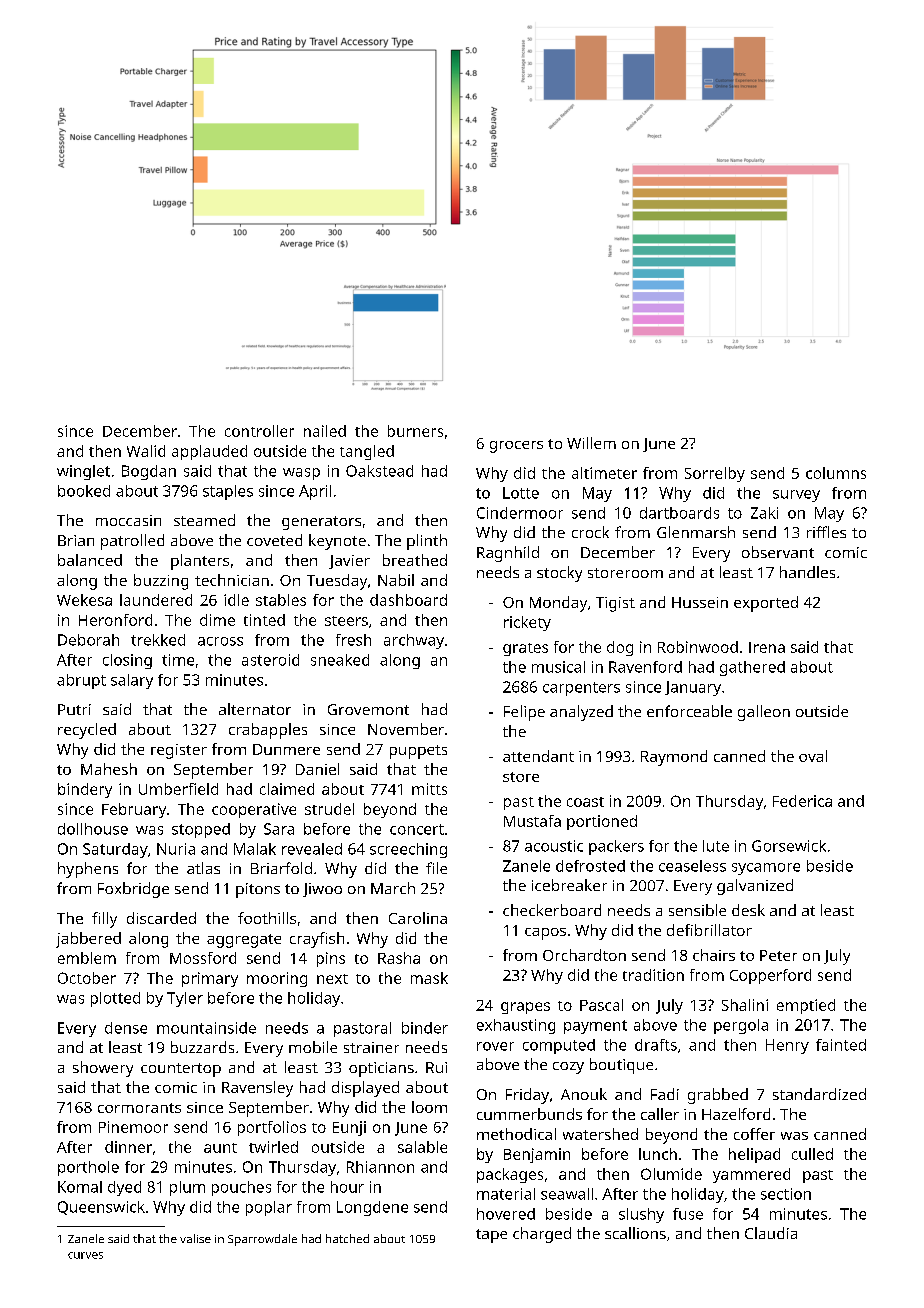 Image resolution: width=924 pixels, height=1308 pixels. What do you see at coordinates (679, 513) in the screenshot?
I see `dartboards` at bounding box center [679, 513].
